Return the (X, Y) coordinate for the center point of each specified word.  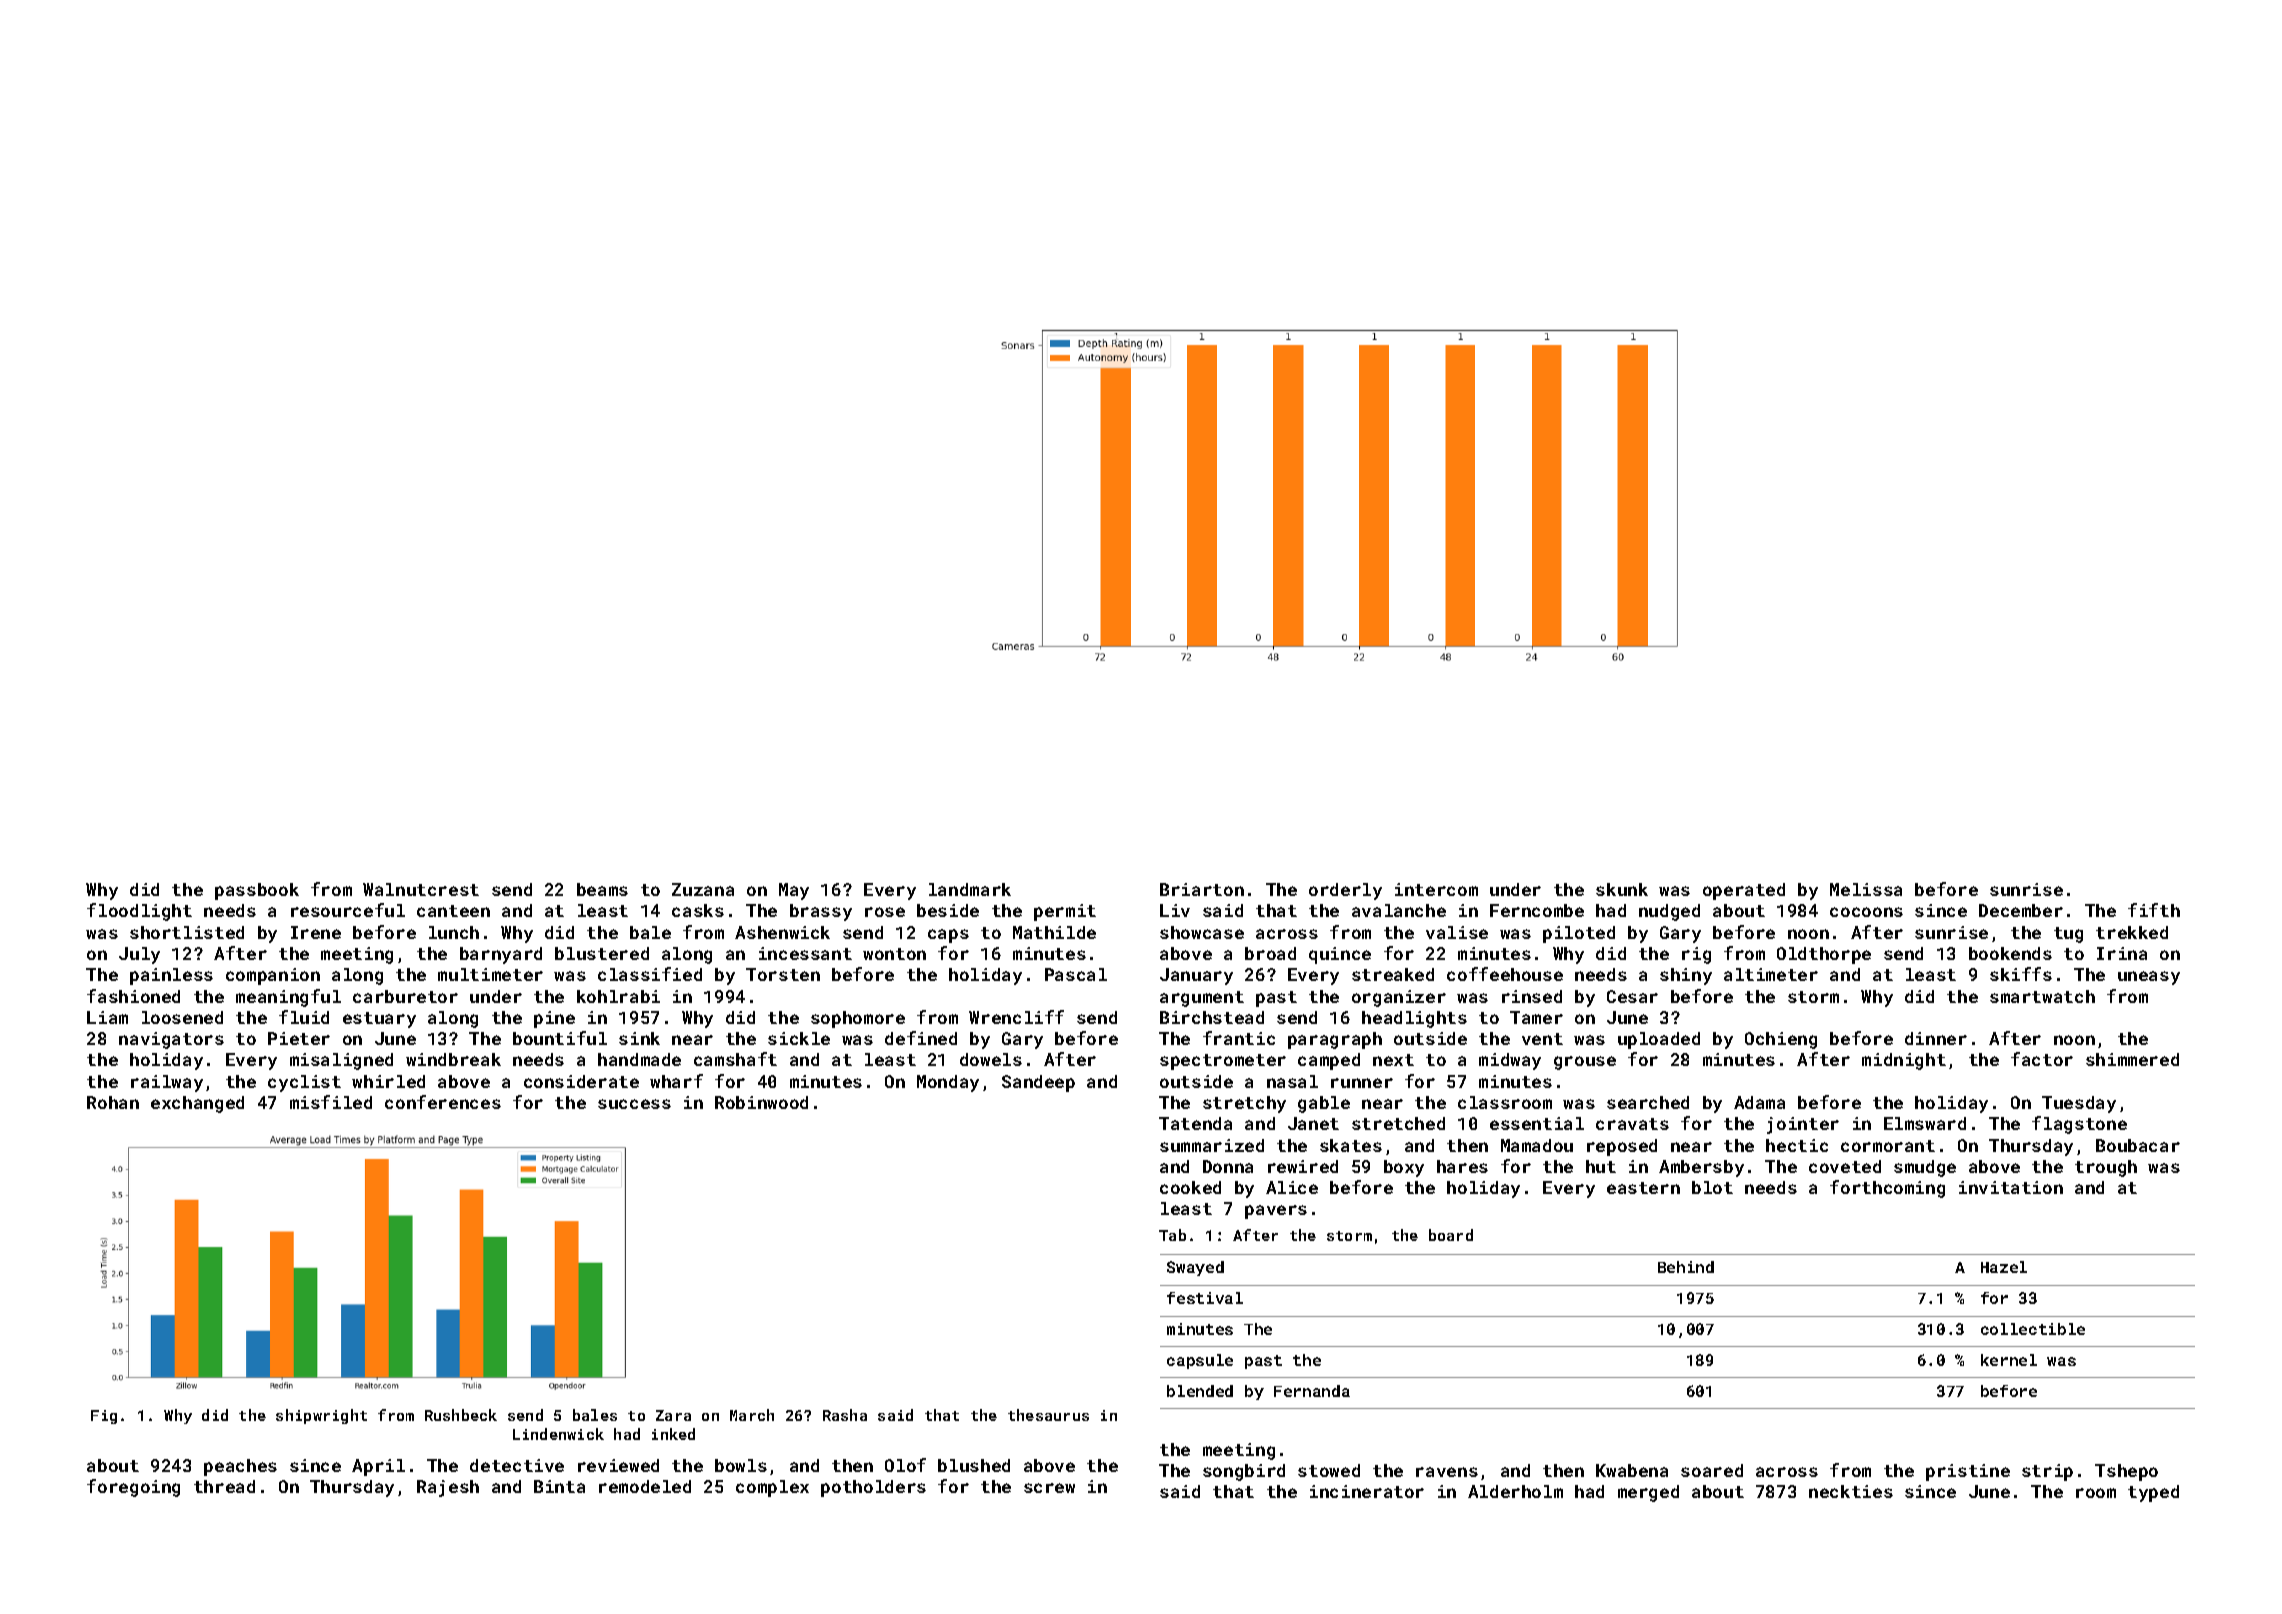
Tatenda (1195, 1123)
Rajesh (448, 1488)
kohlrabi (618, 996)
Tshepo (2126, 1472)
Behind (1686, 1267)
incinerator (1367, 1491)
